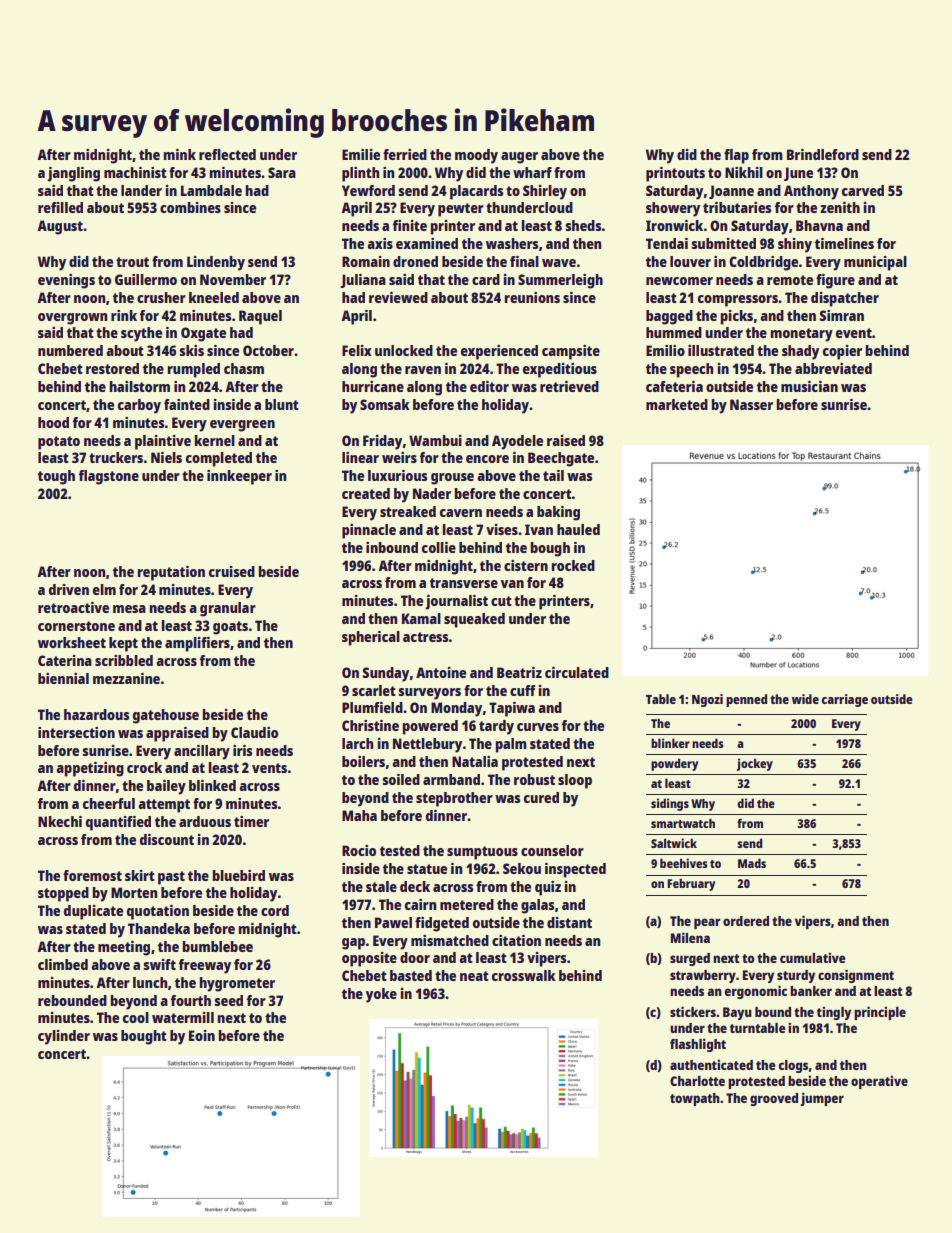  What do you see at coordinates (141, 190) in the screenshot?
I see `lander` at bounding box center [141, 190].
